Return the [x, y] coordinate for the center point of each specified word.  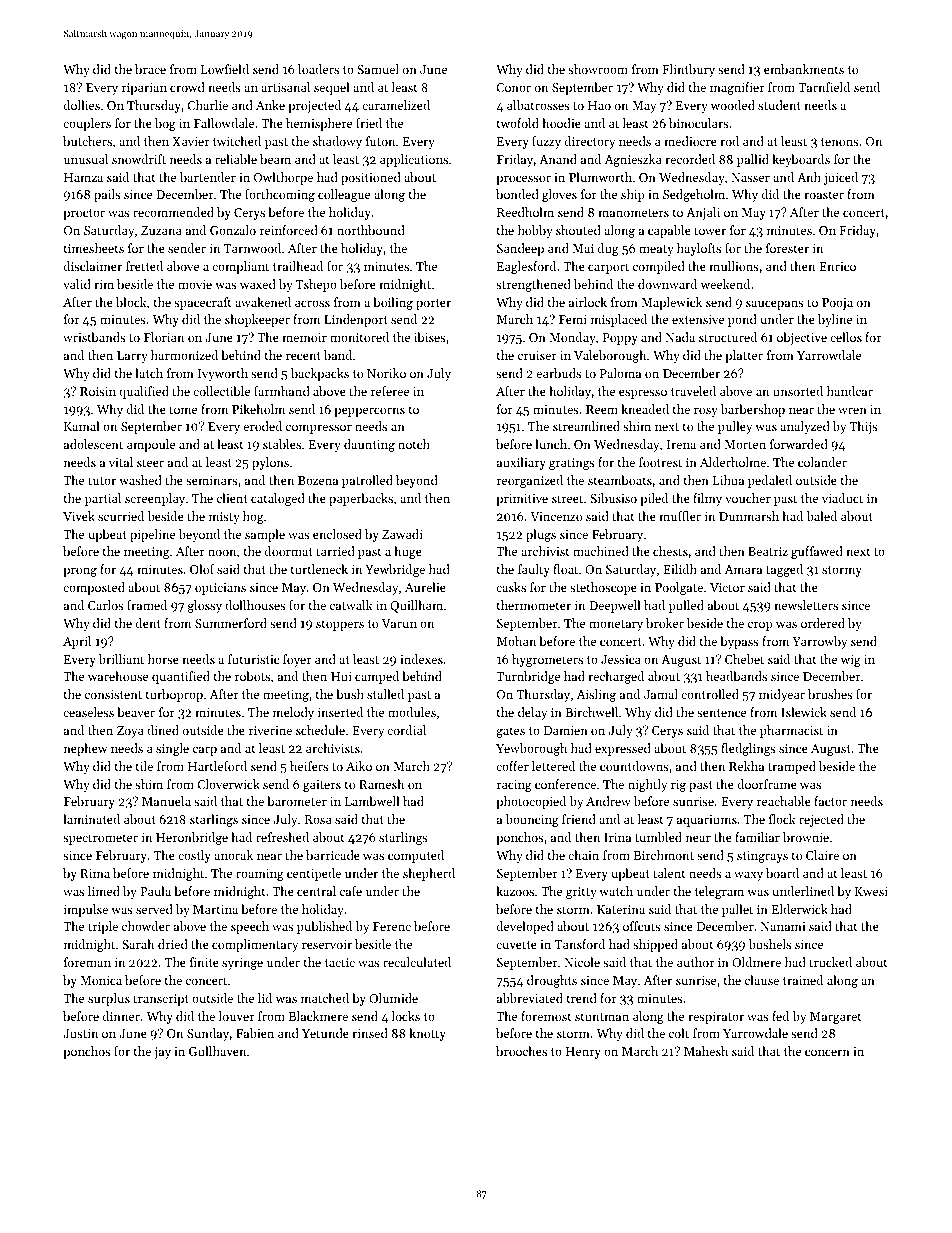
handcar [850, 391]
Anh [809, 177]
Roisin [98, 391]
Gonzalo [233, 230]
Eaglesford [526, 267]
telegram [719, 892]
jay [162, 1053]
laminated [91, 819]
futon [380, 141]
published [324, 927]
